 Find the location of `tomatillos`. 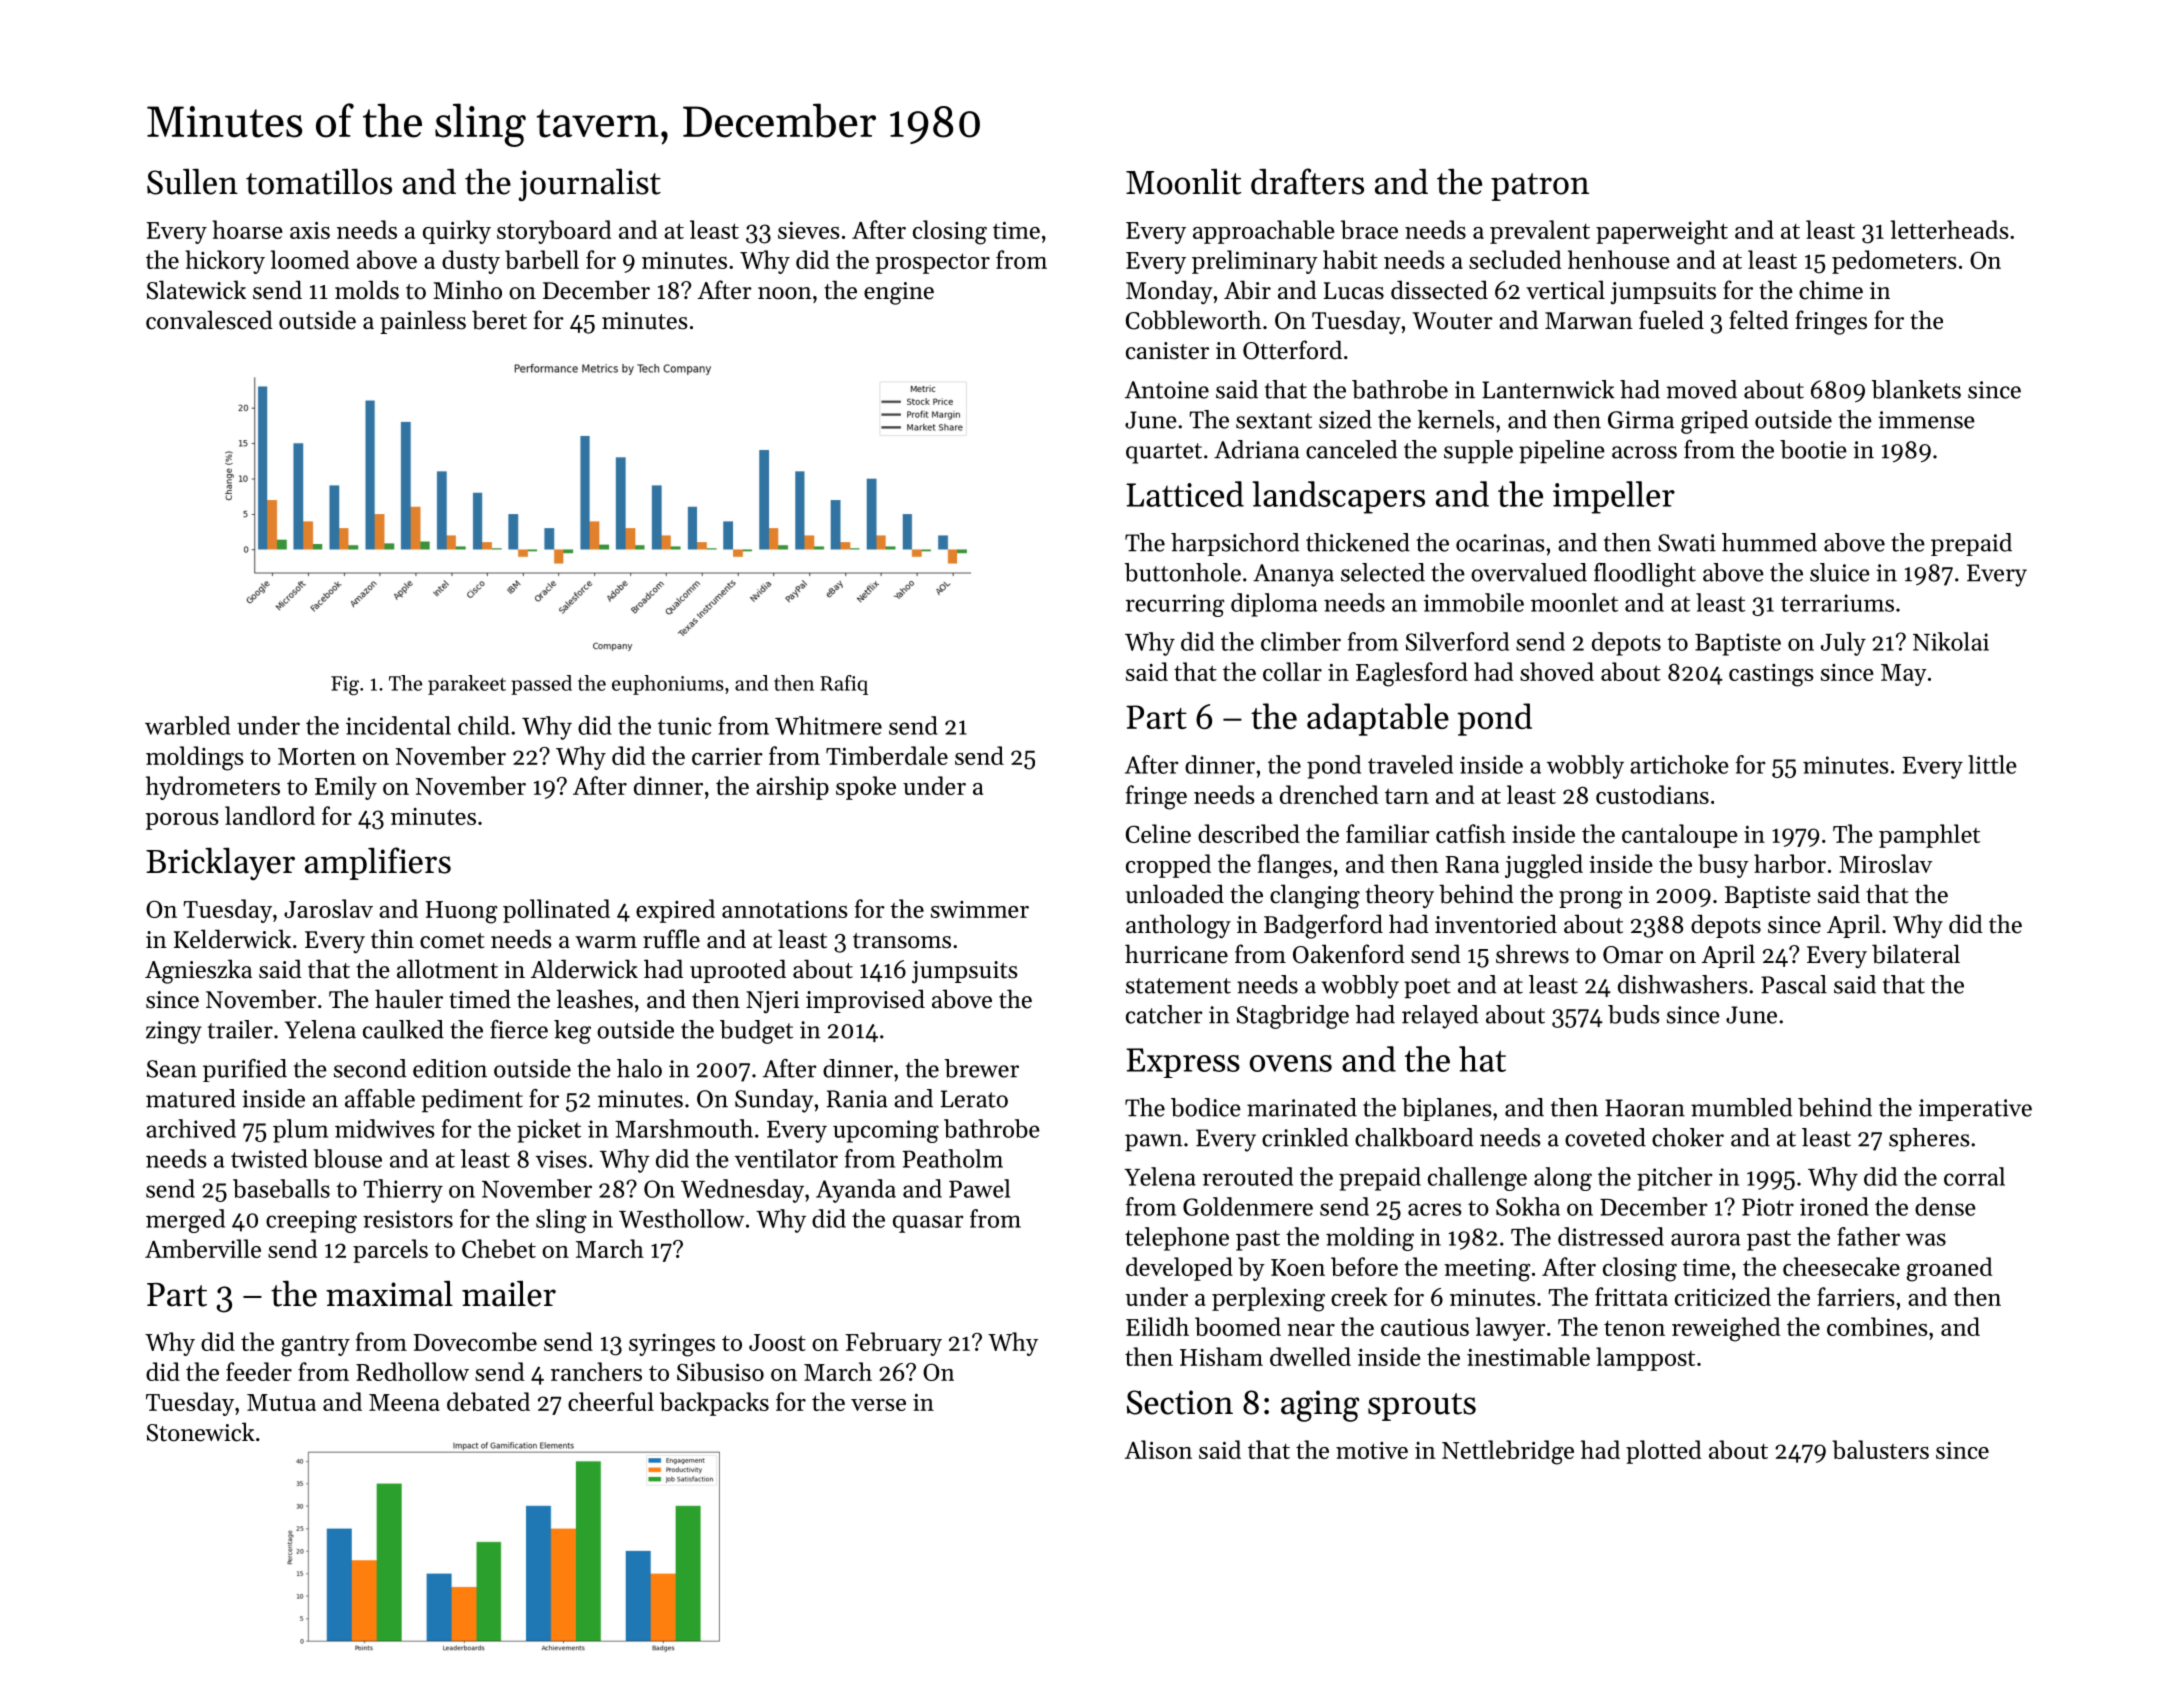

tomatillos is located at coordinates (319, 182).
